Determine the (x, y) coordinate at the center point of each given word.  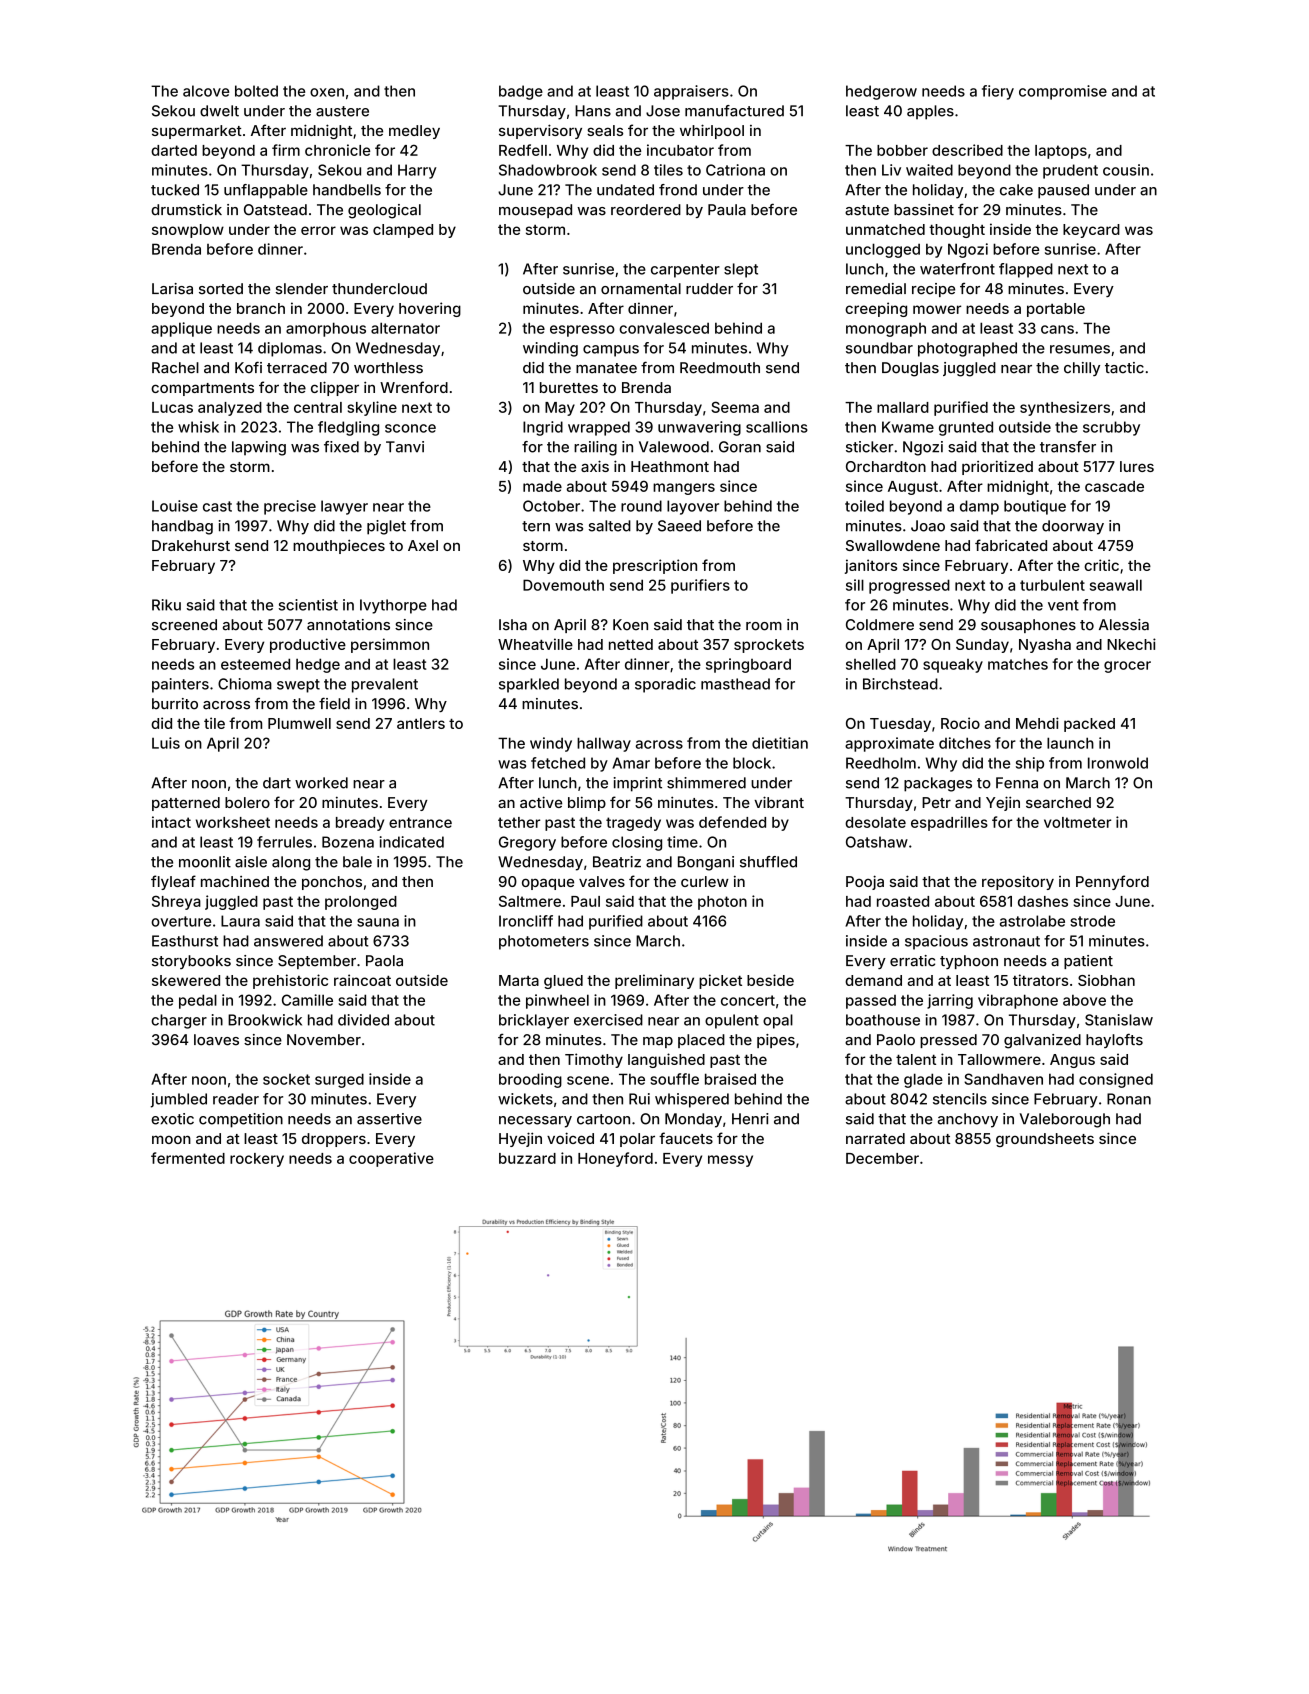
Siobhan (1106, 980)
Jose (663, 111)
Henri (750, 1119)
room (764, 626)
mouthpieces (339, 546)
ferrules (284, 842)
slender (301, 289)
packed (1089, 725)
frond (678, 190)
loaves (216, 1040)
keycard (1091, 231)
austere (342, 111)
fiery (998, 92)
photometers (544, 942)
